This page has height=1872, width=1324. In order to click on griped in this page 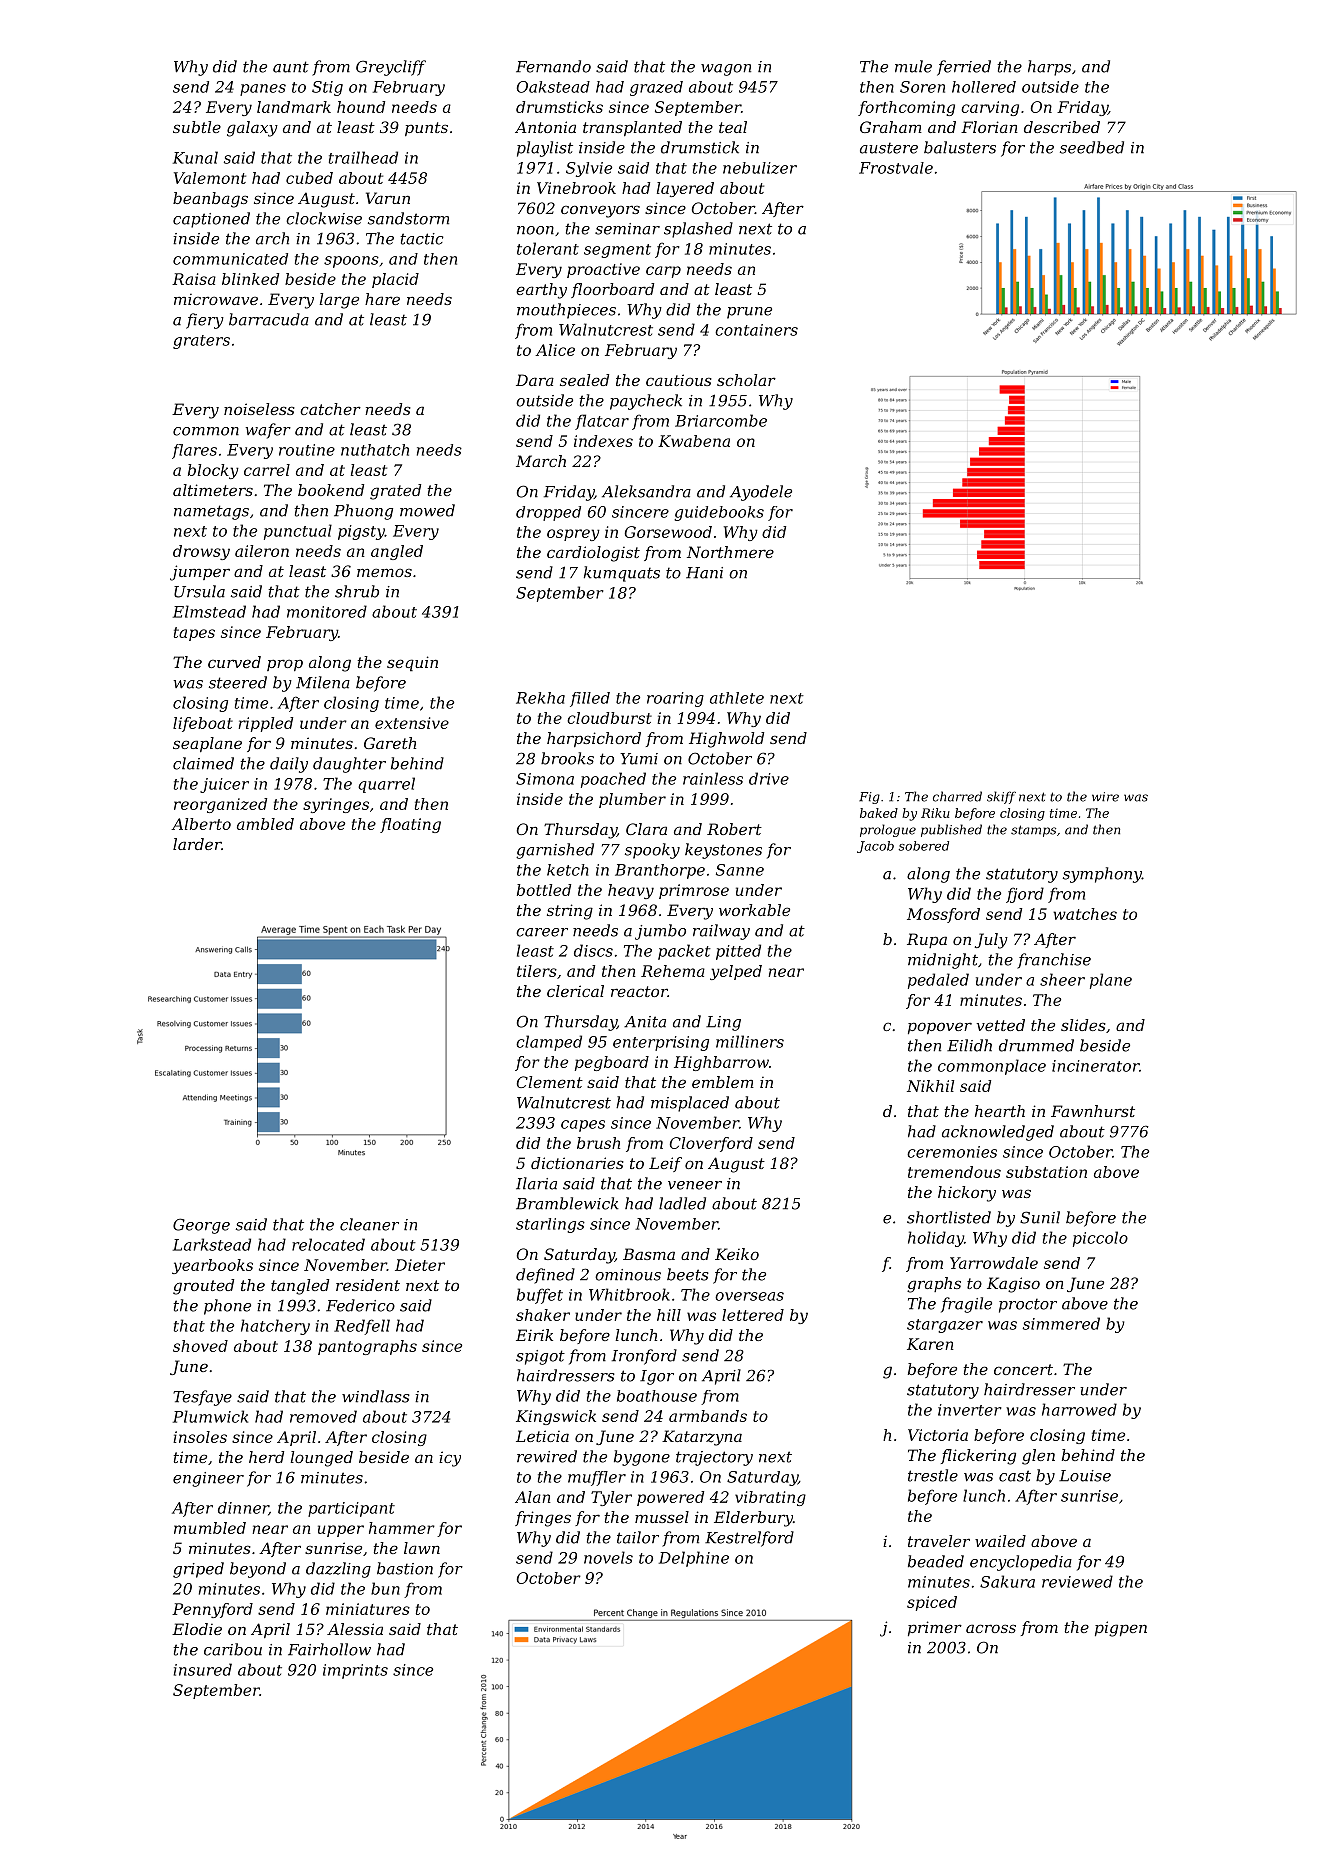, I will do `click(198, 1570)`.
